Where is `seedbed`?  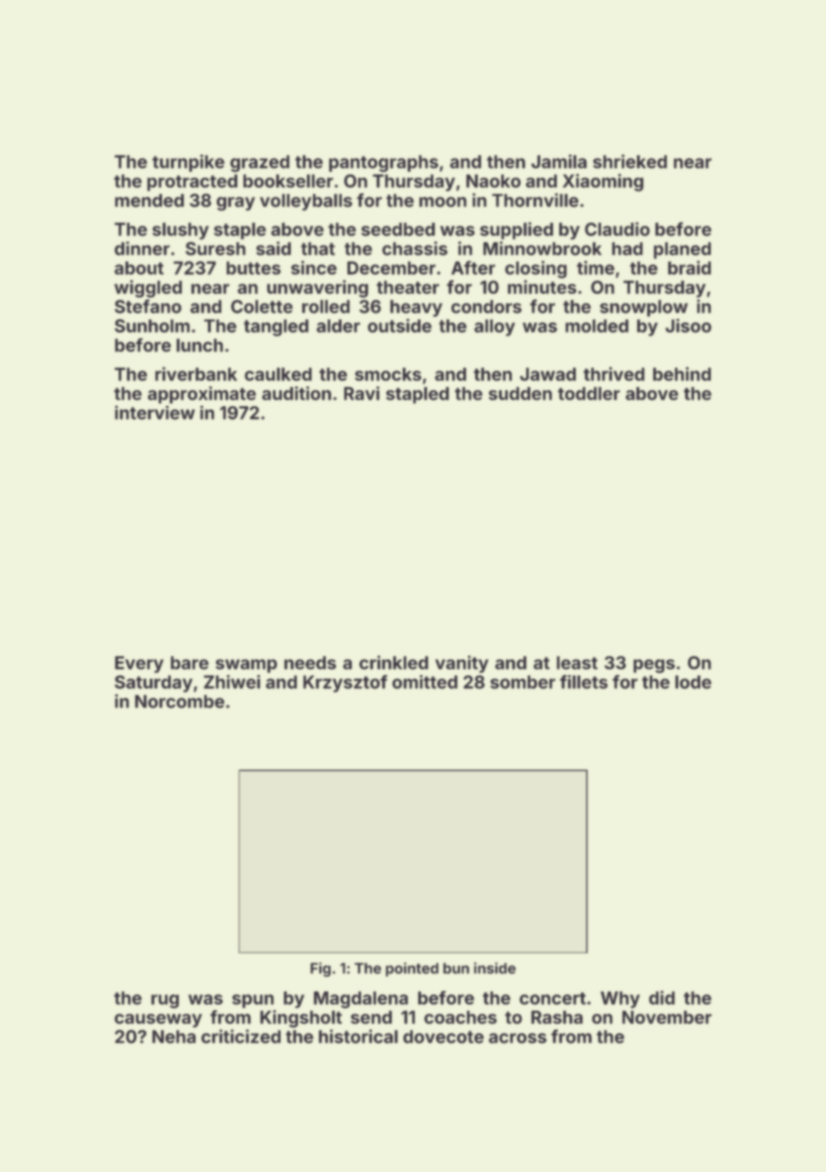 seedbed is located at coordinates (398, 229).
